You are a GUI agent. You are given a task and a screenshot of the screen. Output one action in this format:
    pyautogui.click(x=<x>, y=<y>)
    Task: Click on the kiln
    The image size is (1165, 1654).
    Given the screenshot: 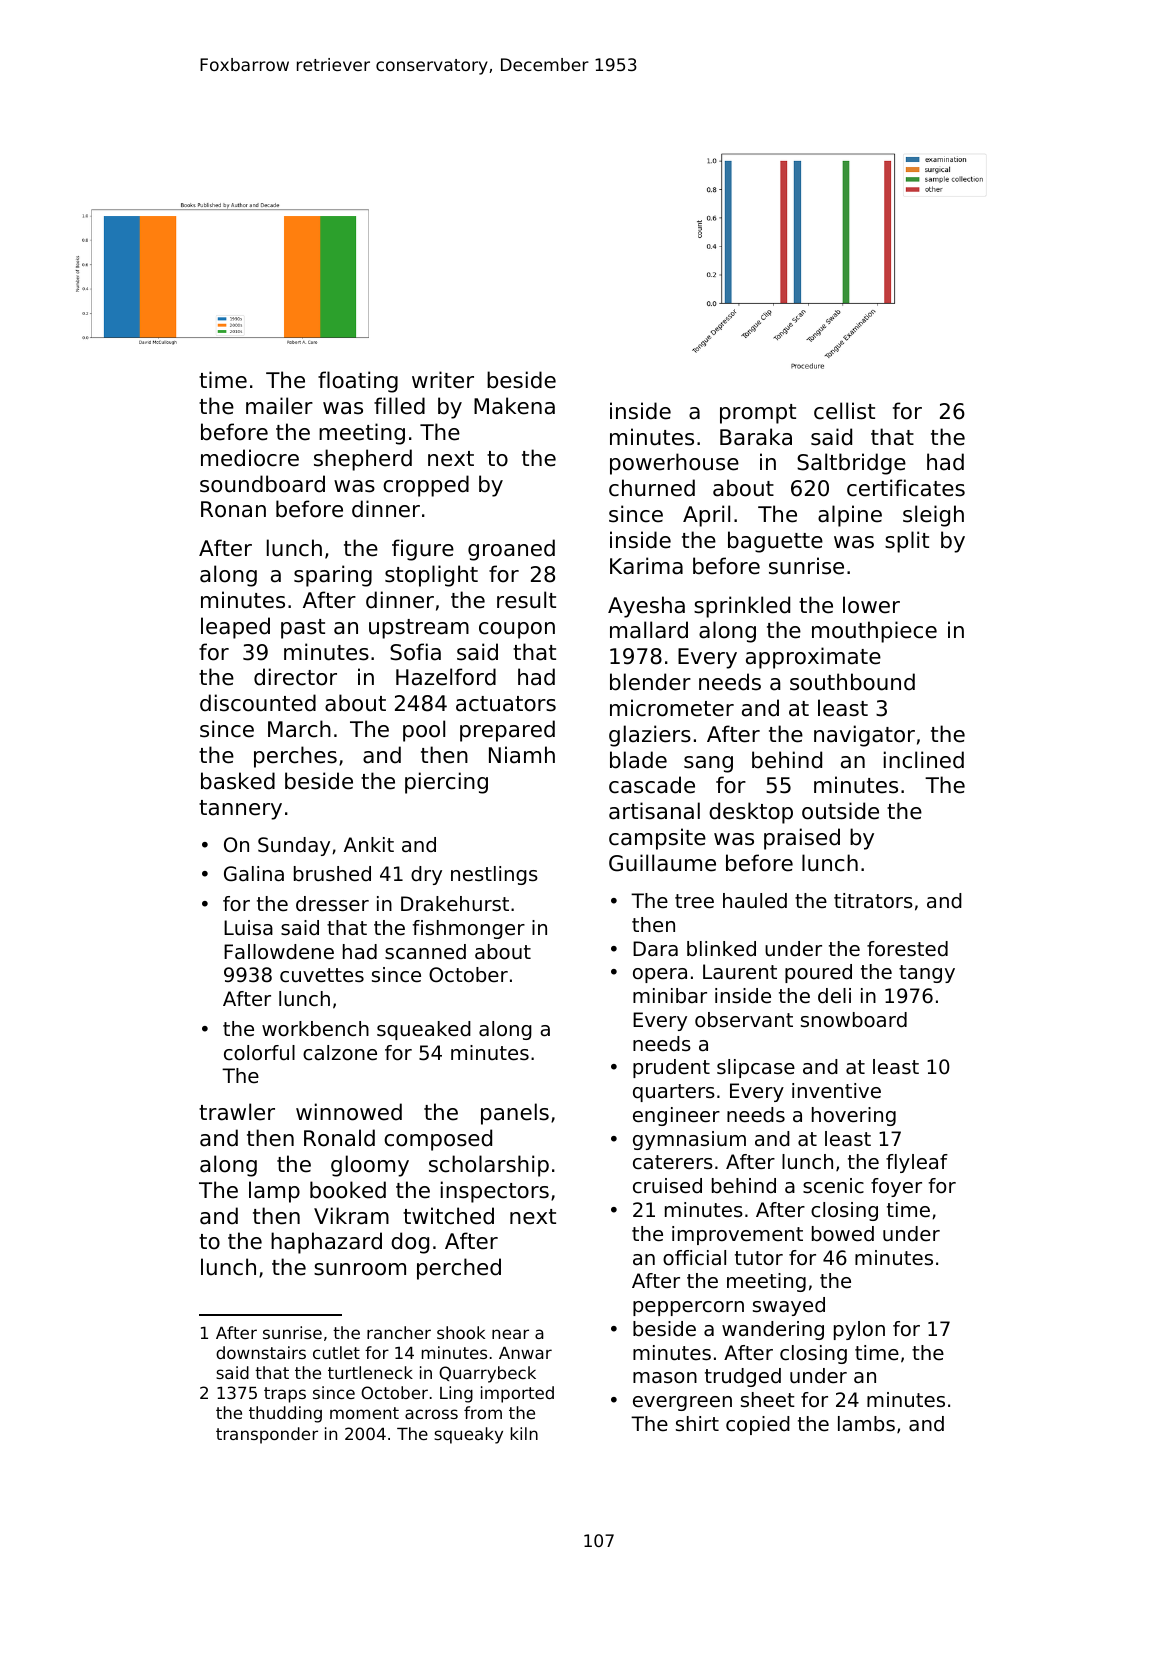 What is the action you would take?
    pyautogui.click(x=524, y=1433)
